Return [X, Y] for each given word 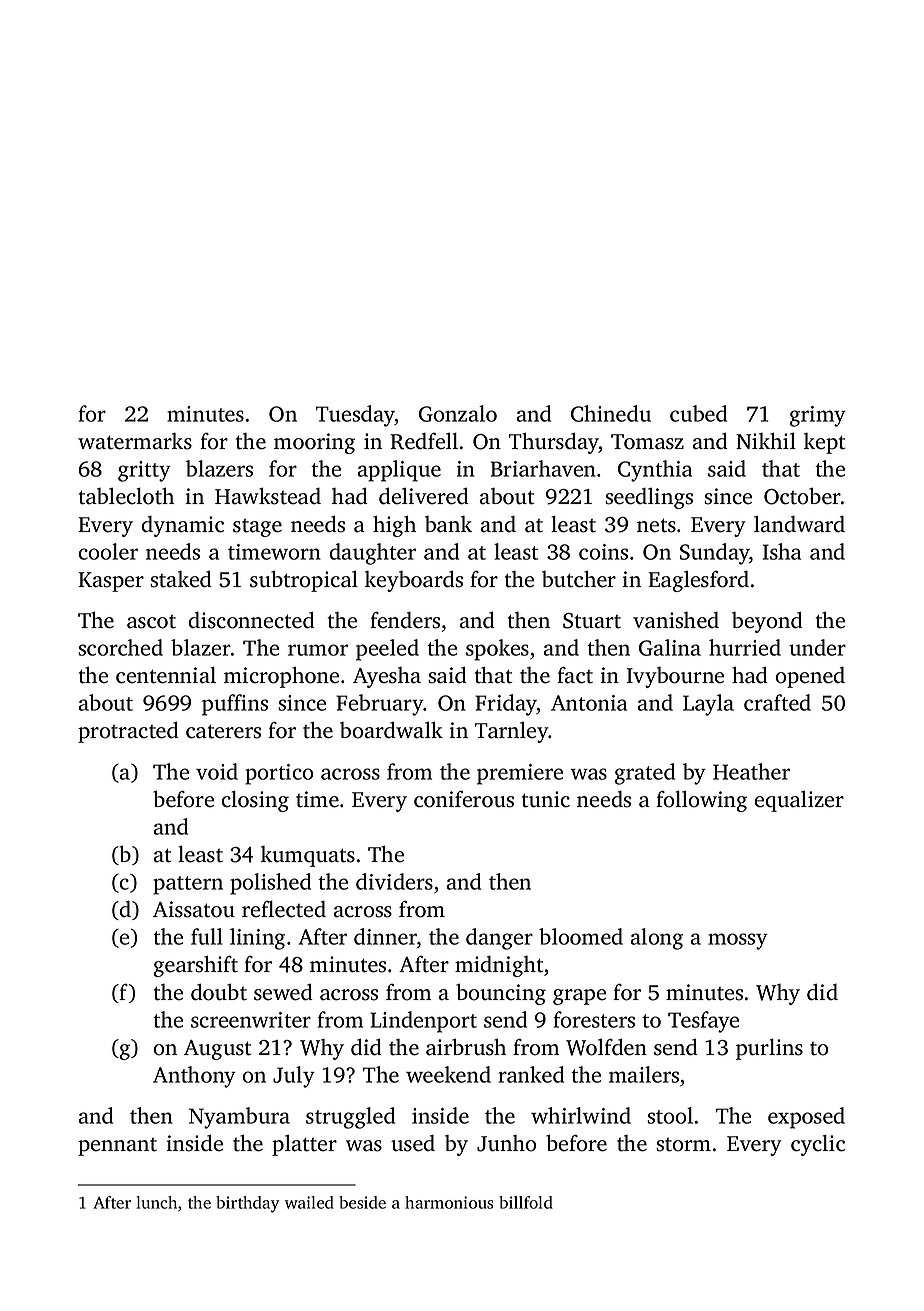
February [379, 705]
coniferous [464, 799]
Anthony [194, 1077]
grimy [817, 416]
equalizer [799, 801]
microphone [281, 677]
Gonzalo [458, 413]
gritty [144, 471]
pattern [188, 885]
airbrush [466, 1047]
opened [810, 677]
